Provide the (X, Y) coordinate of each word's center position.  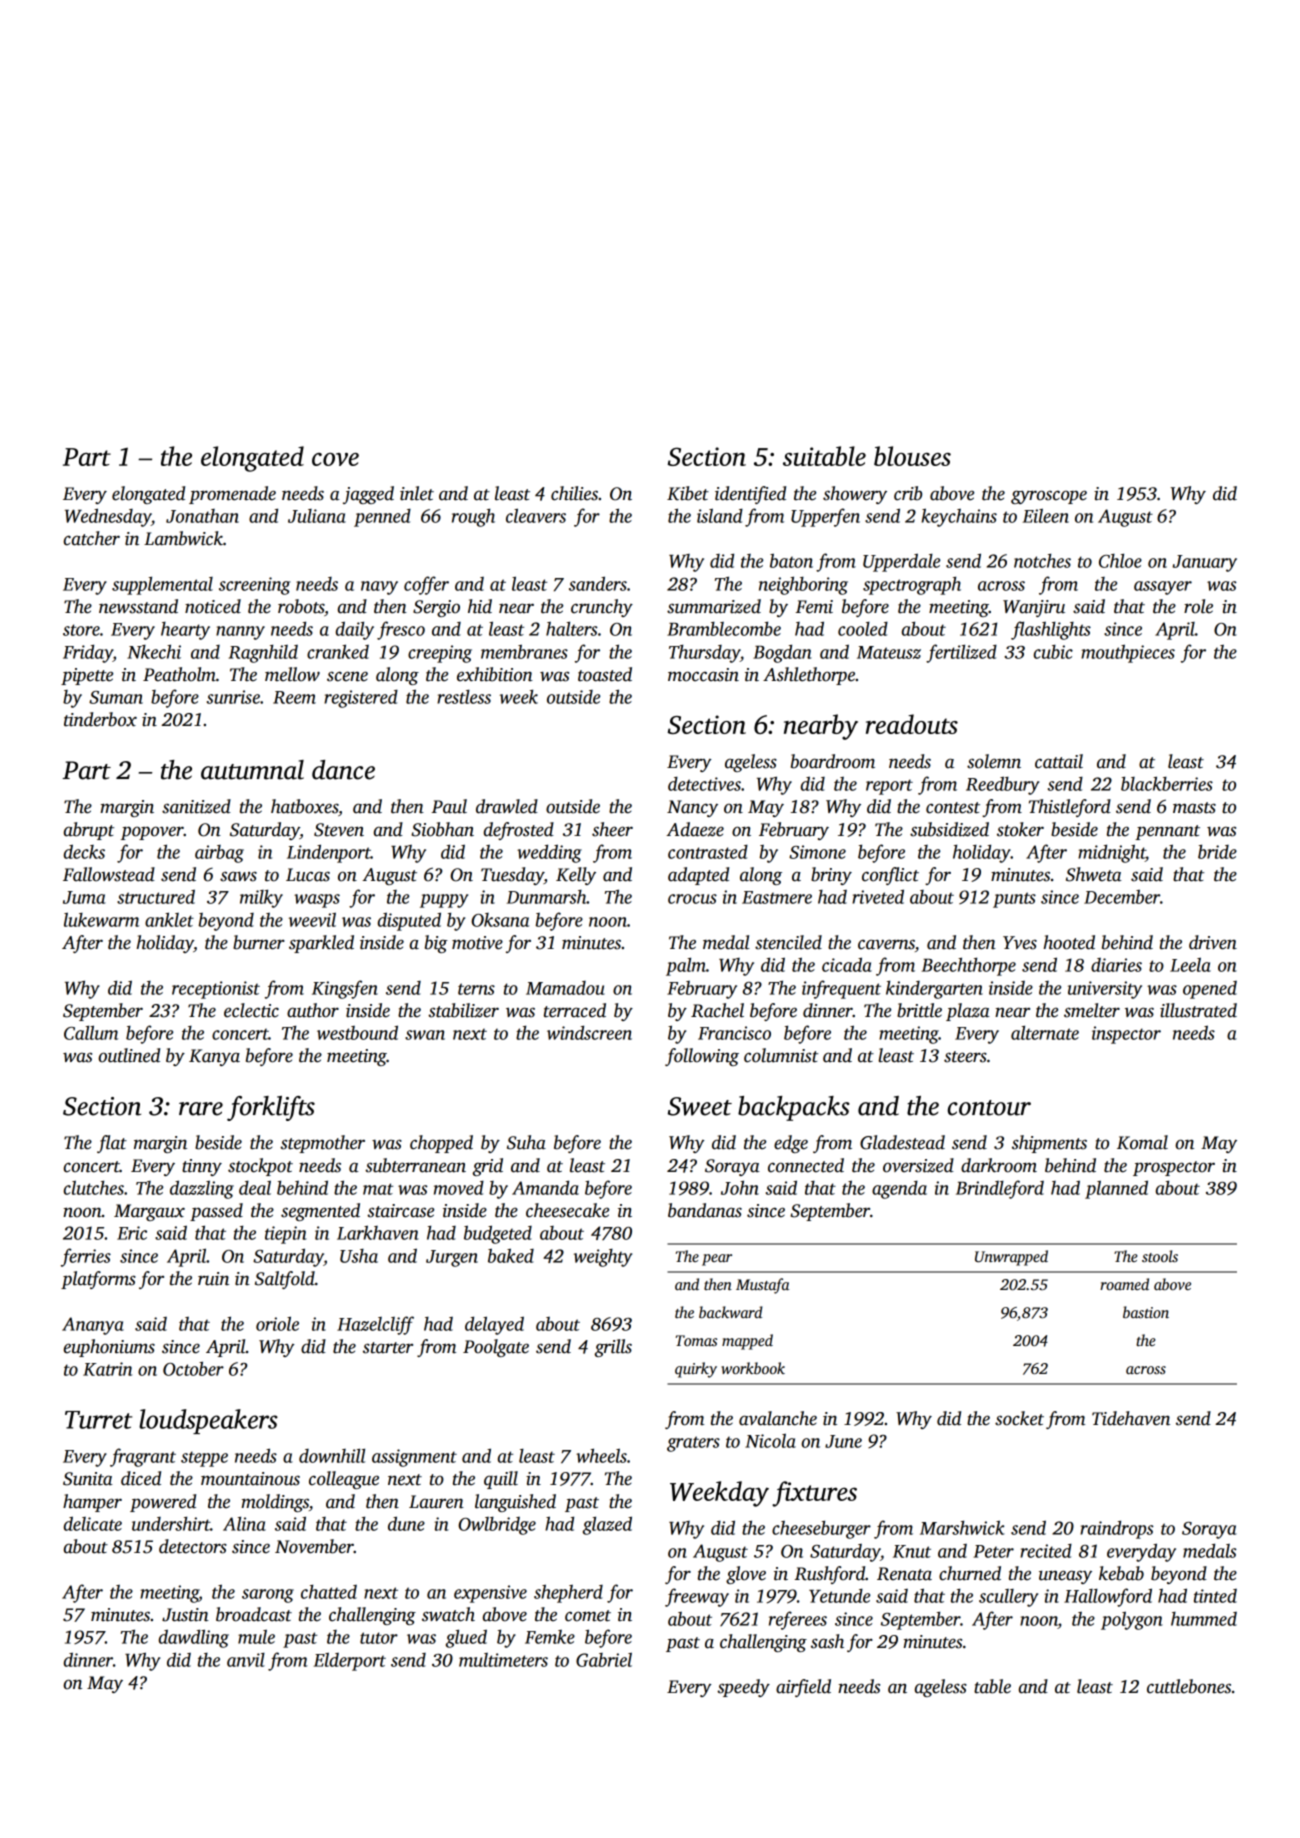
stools (1160, 1256)
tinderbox (100, 719)
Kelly (576, 876)
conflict (890, 876)
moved (459, 1188)
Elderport (350, 1661)
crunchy (602, 608)
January (1205, 563)
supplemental (162, 585)
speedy (743, 1688)
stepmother (322, 1144)
